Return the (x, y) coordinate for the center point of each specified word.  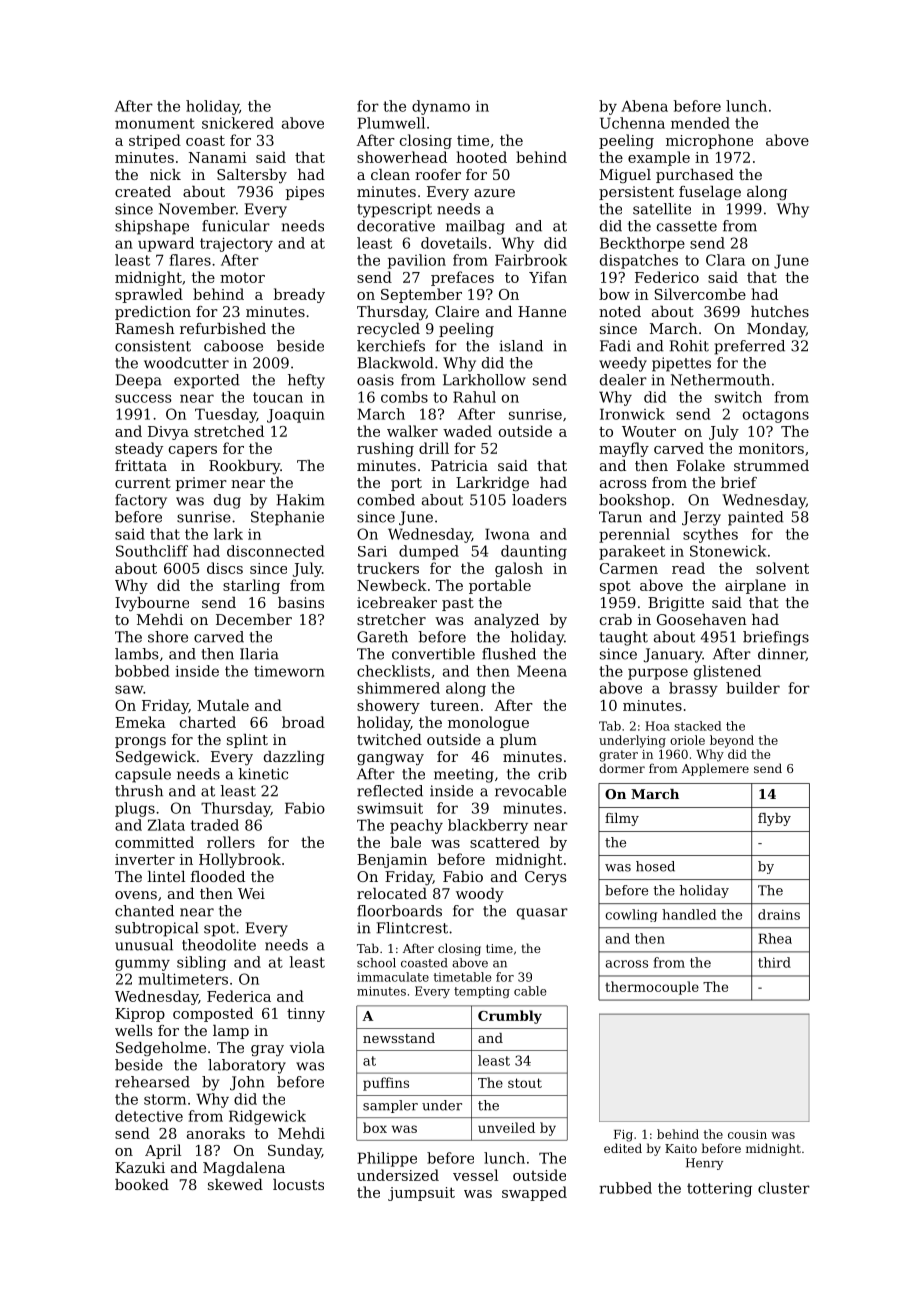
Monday (776, 330)
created (143, 191)
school (376, 963)
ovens (136, 895)
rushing (385, 449)
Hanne (542, 311)
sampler (390, 1106)
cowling (631, 915)
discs (225, 568)
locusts (298, 1184)
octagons (776, 416)
